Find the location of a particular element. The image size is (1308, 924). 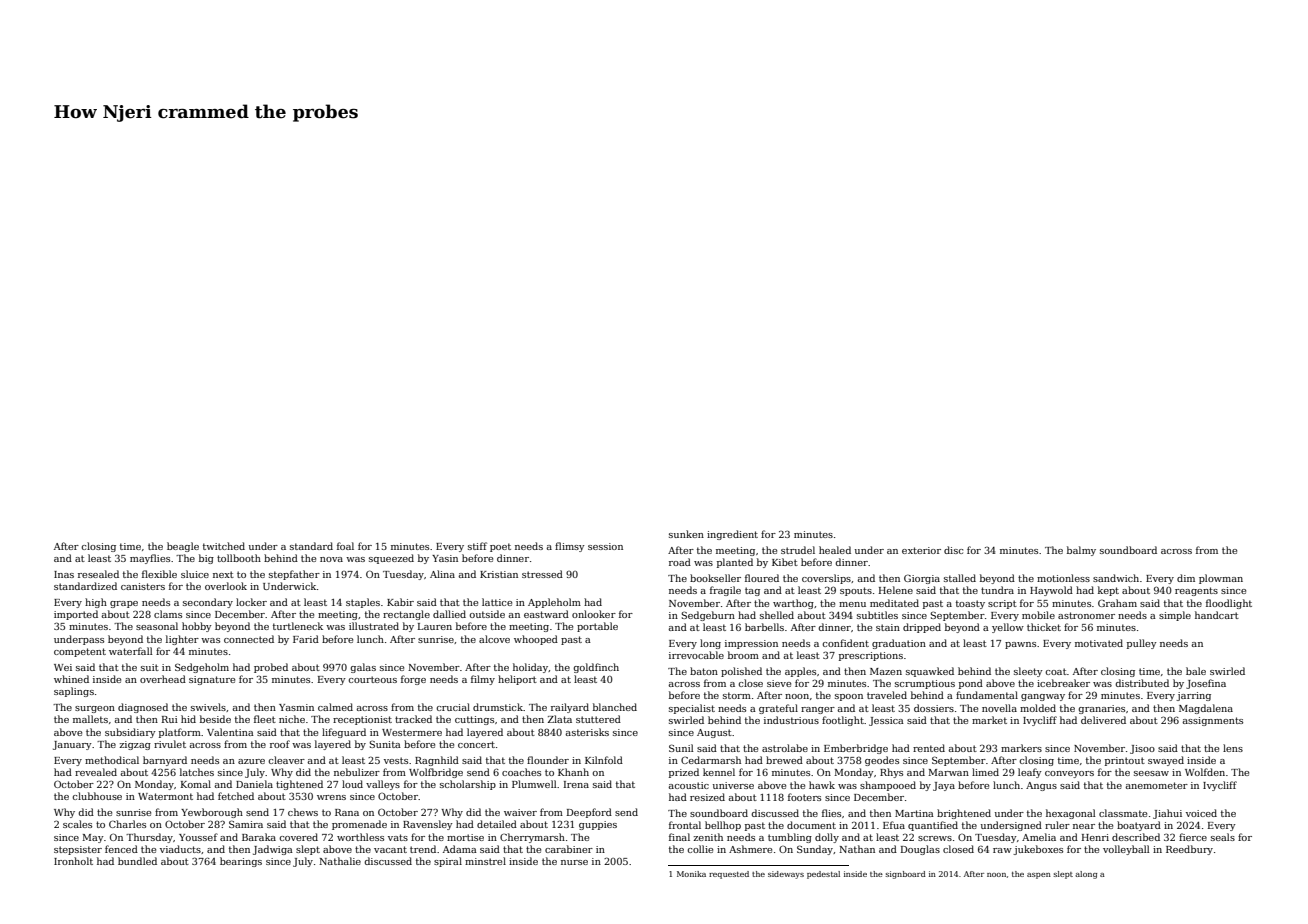

beagle is located at coordinates (183, 547).
